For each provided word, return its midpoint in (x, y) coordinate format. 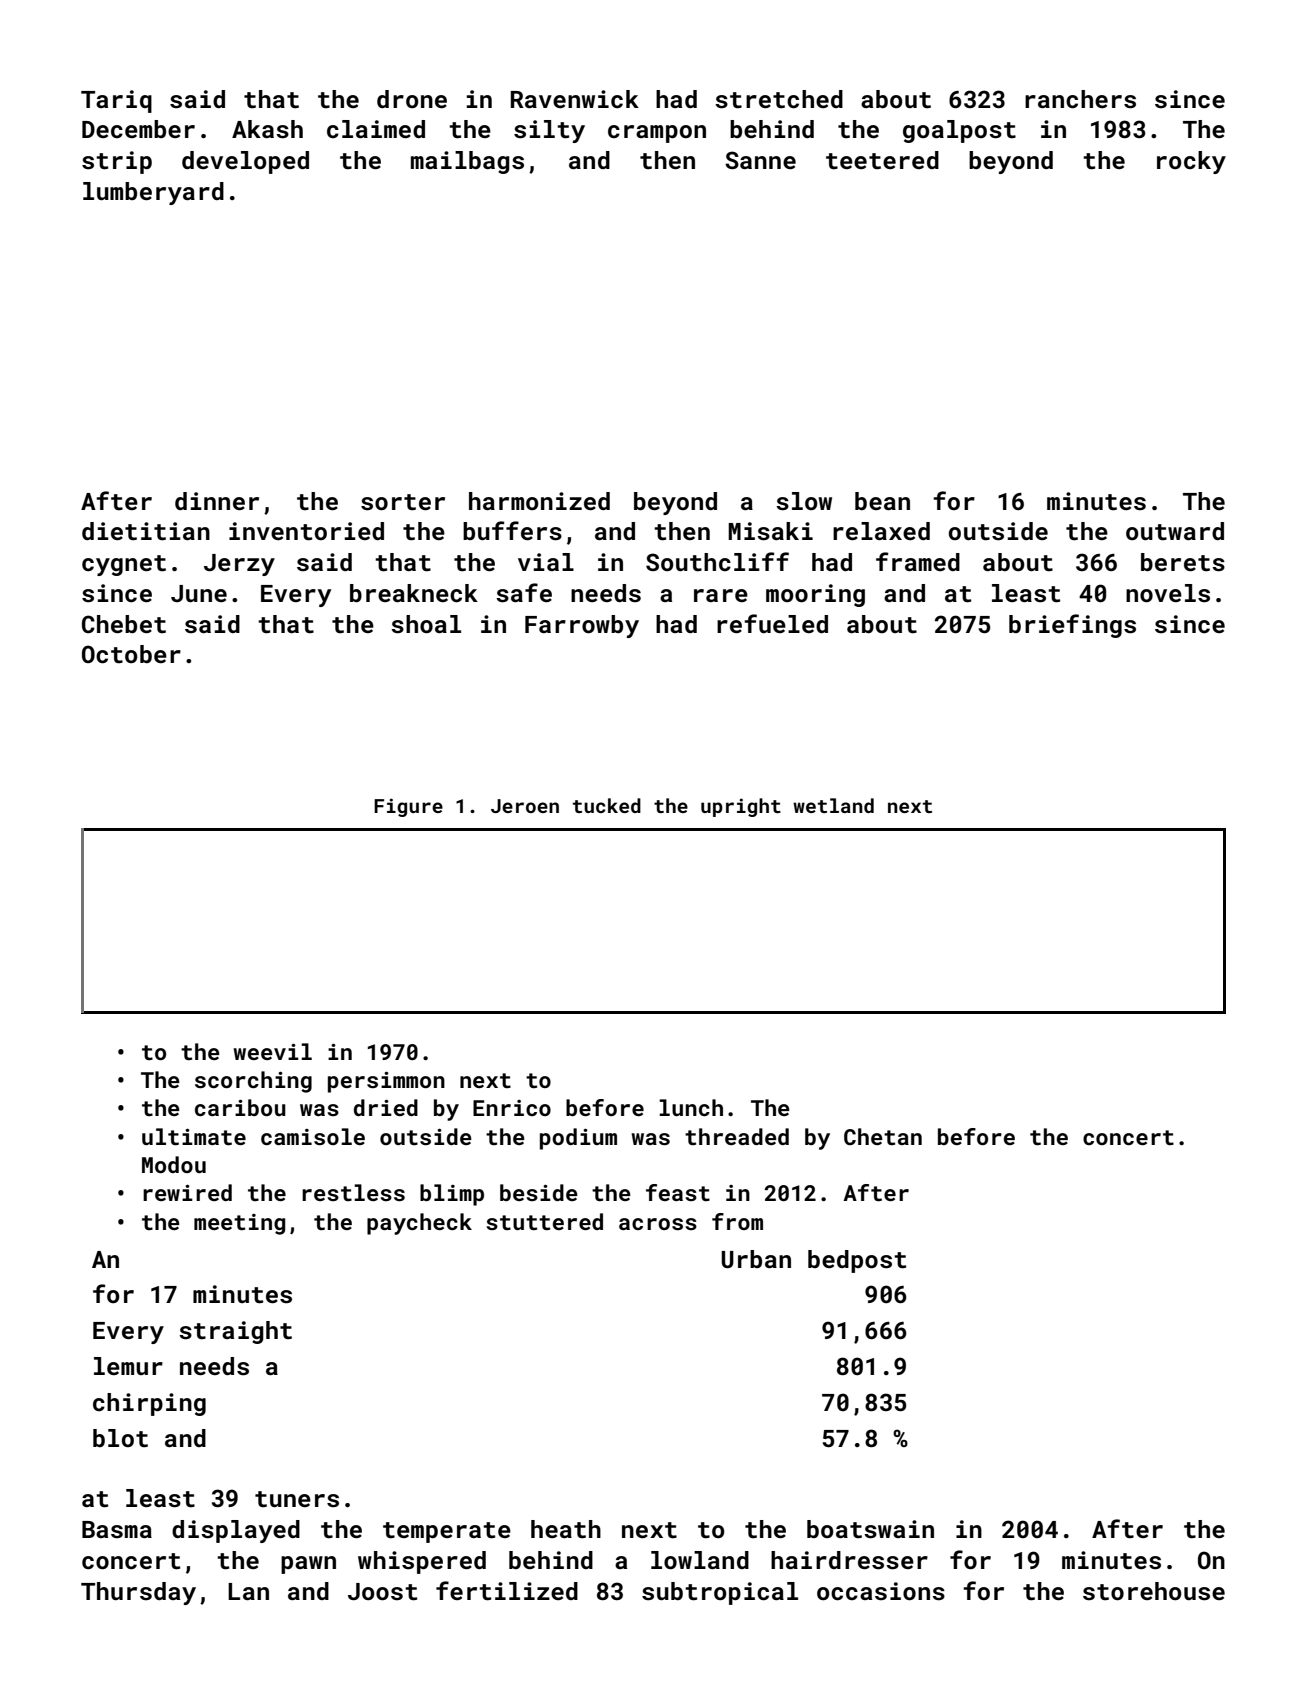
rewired (187, 1192)
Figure (408, 807)
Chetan (883, 1136)
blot (120, 1438)
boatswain (870, 1529)
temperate (447, 1532)
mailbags (467, 162)
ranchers (1080, 99)
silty (549, 131)
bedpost (857, 1261)
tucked (607, 805)
